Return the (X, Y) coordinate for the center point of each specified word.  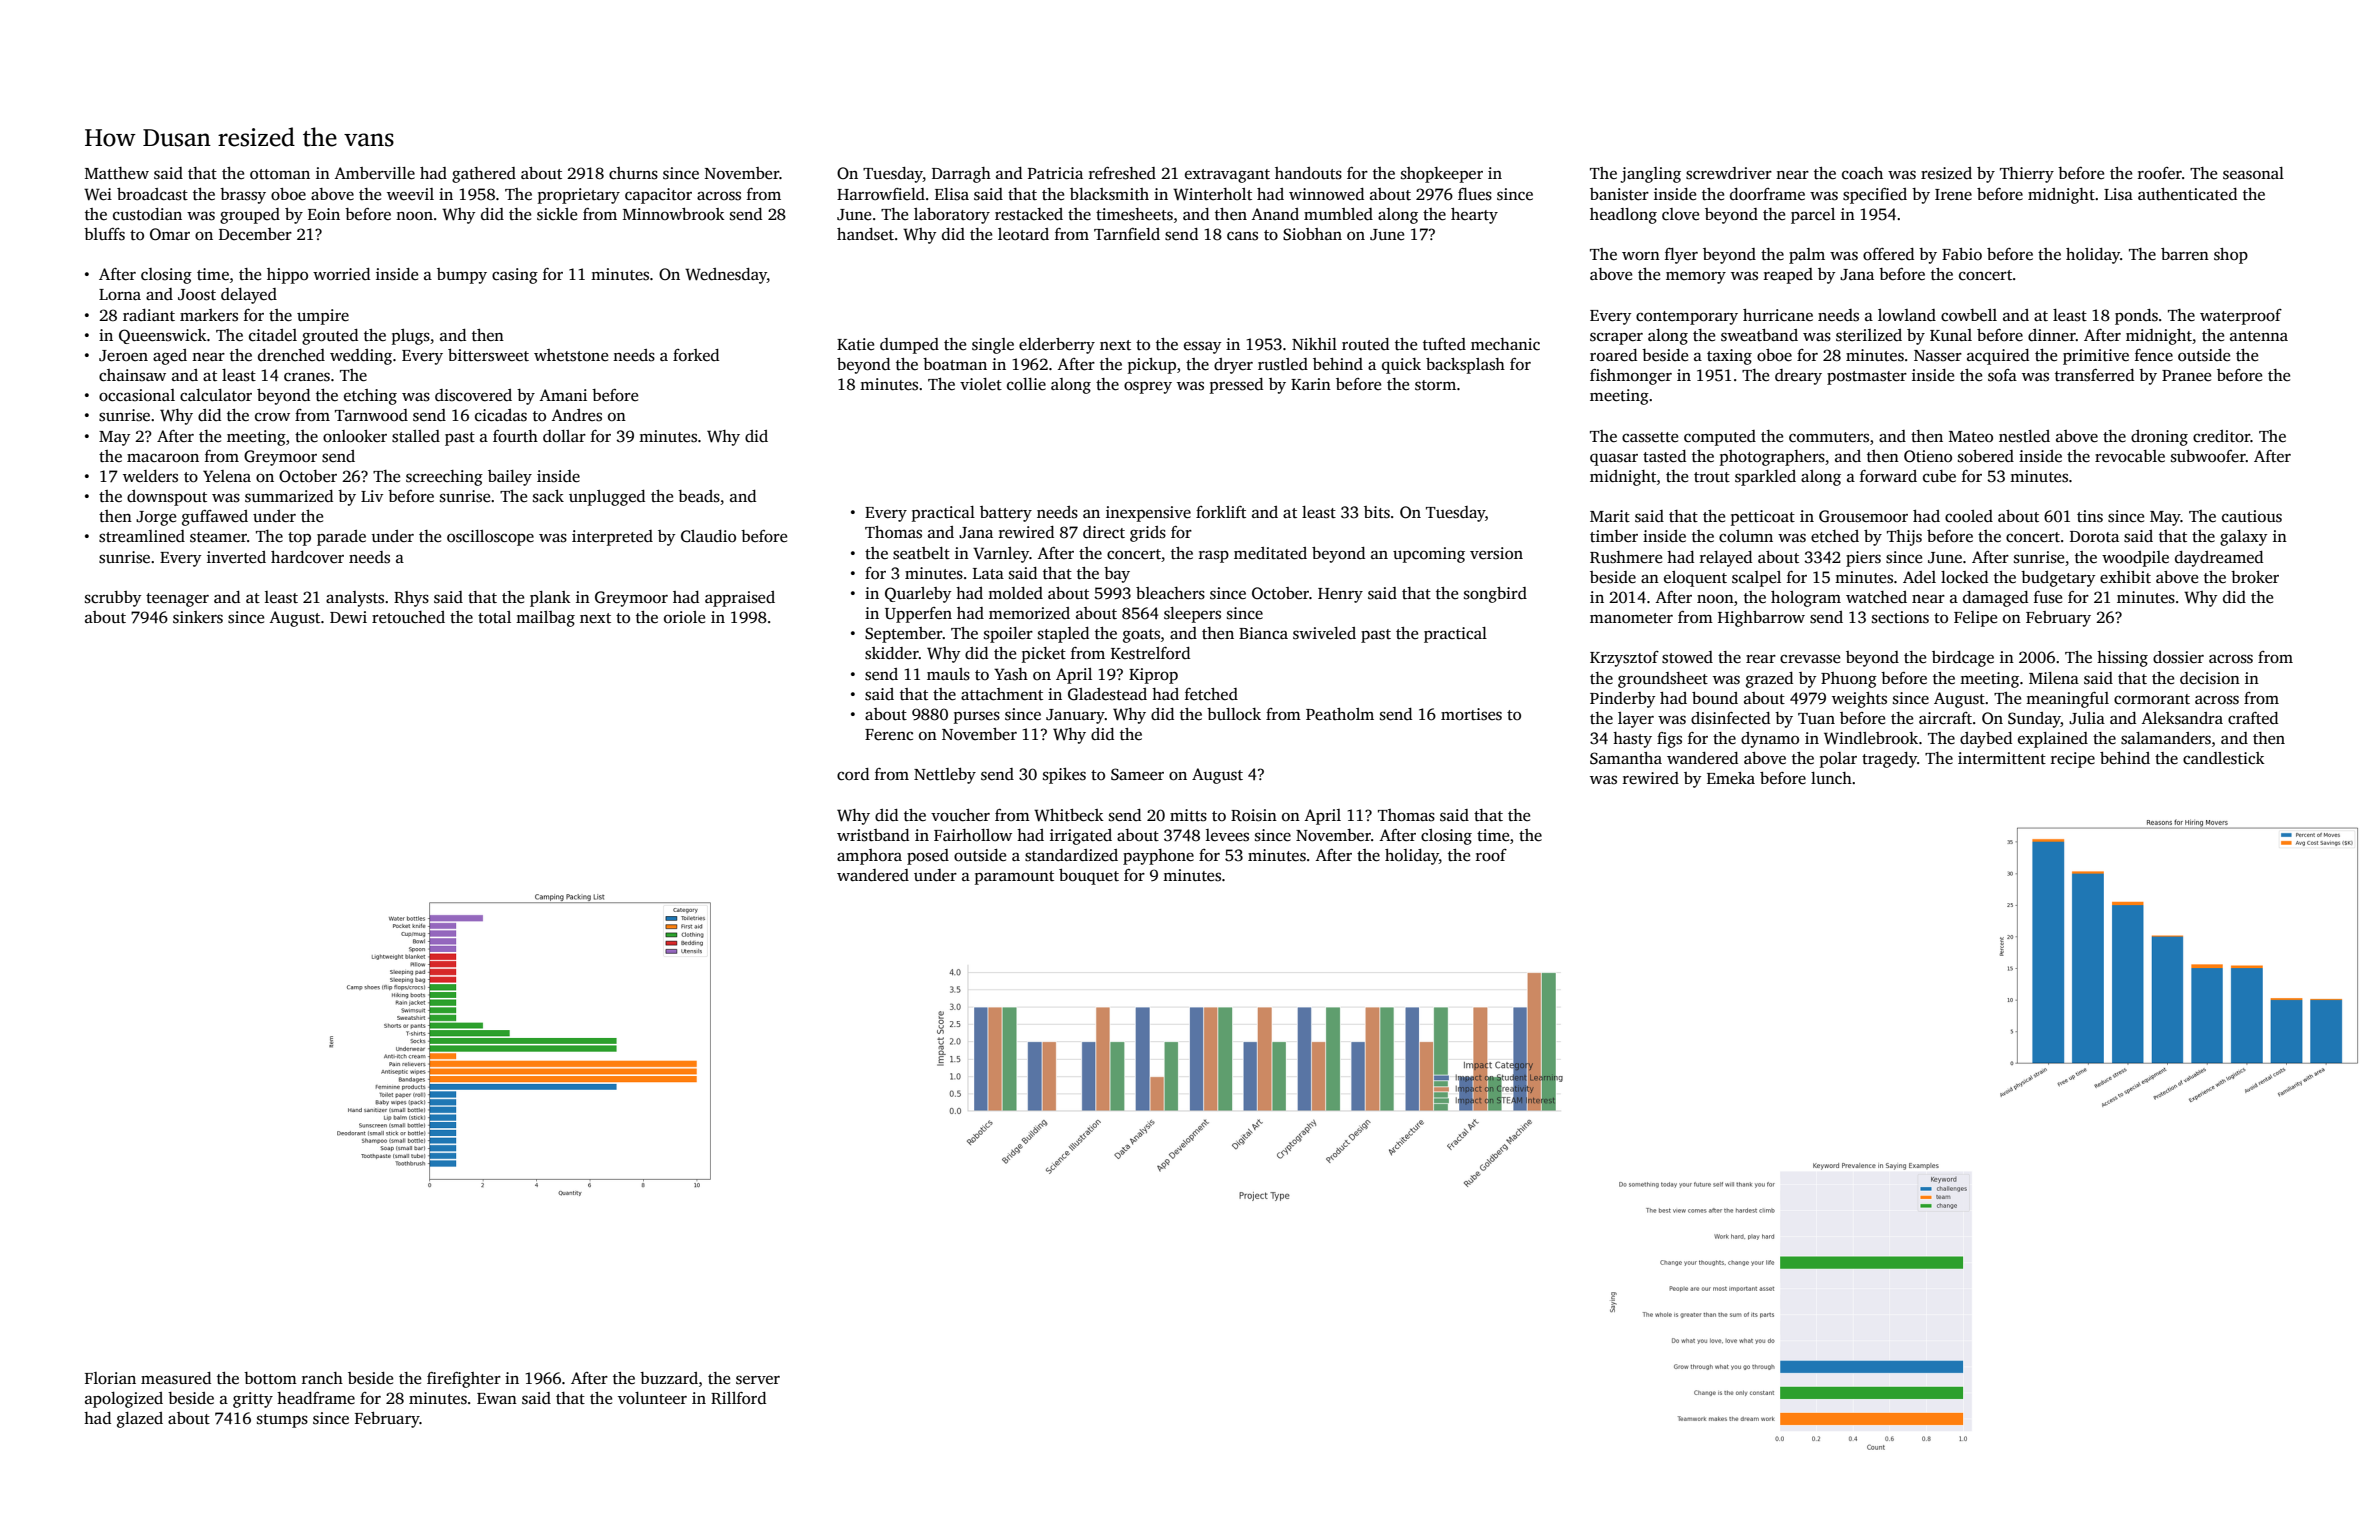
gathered (484, 175)
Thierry (2027, 175)
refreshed (1122, 173)
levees (1227, 835)
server (758, 1380)
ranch (322, 1378)
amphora (869, 857)
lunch (1831, 778)
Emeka (1731, 778)
